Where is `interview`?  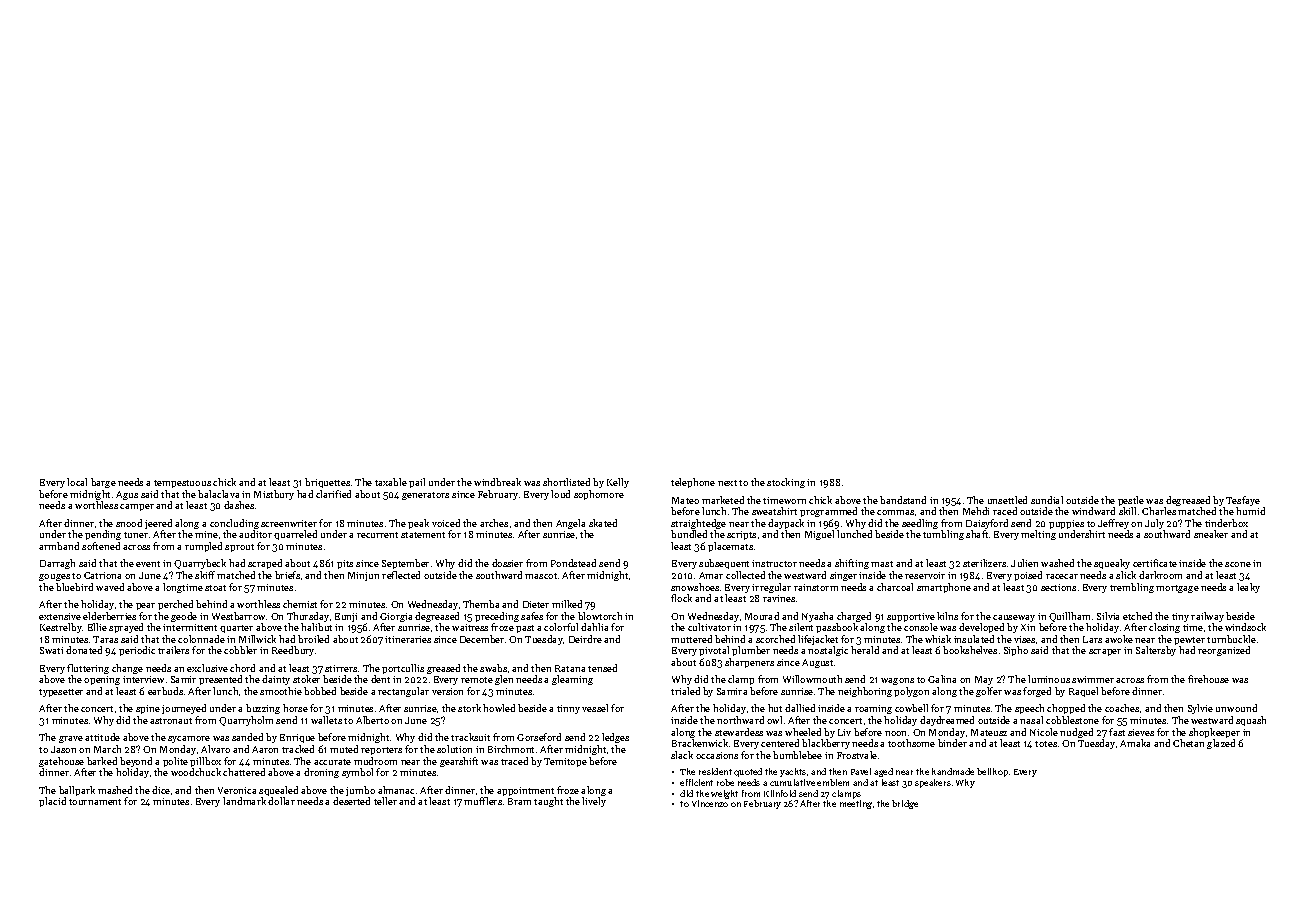 interview is located at coordinates (143, 679).
